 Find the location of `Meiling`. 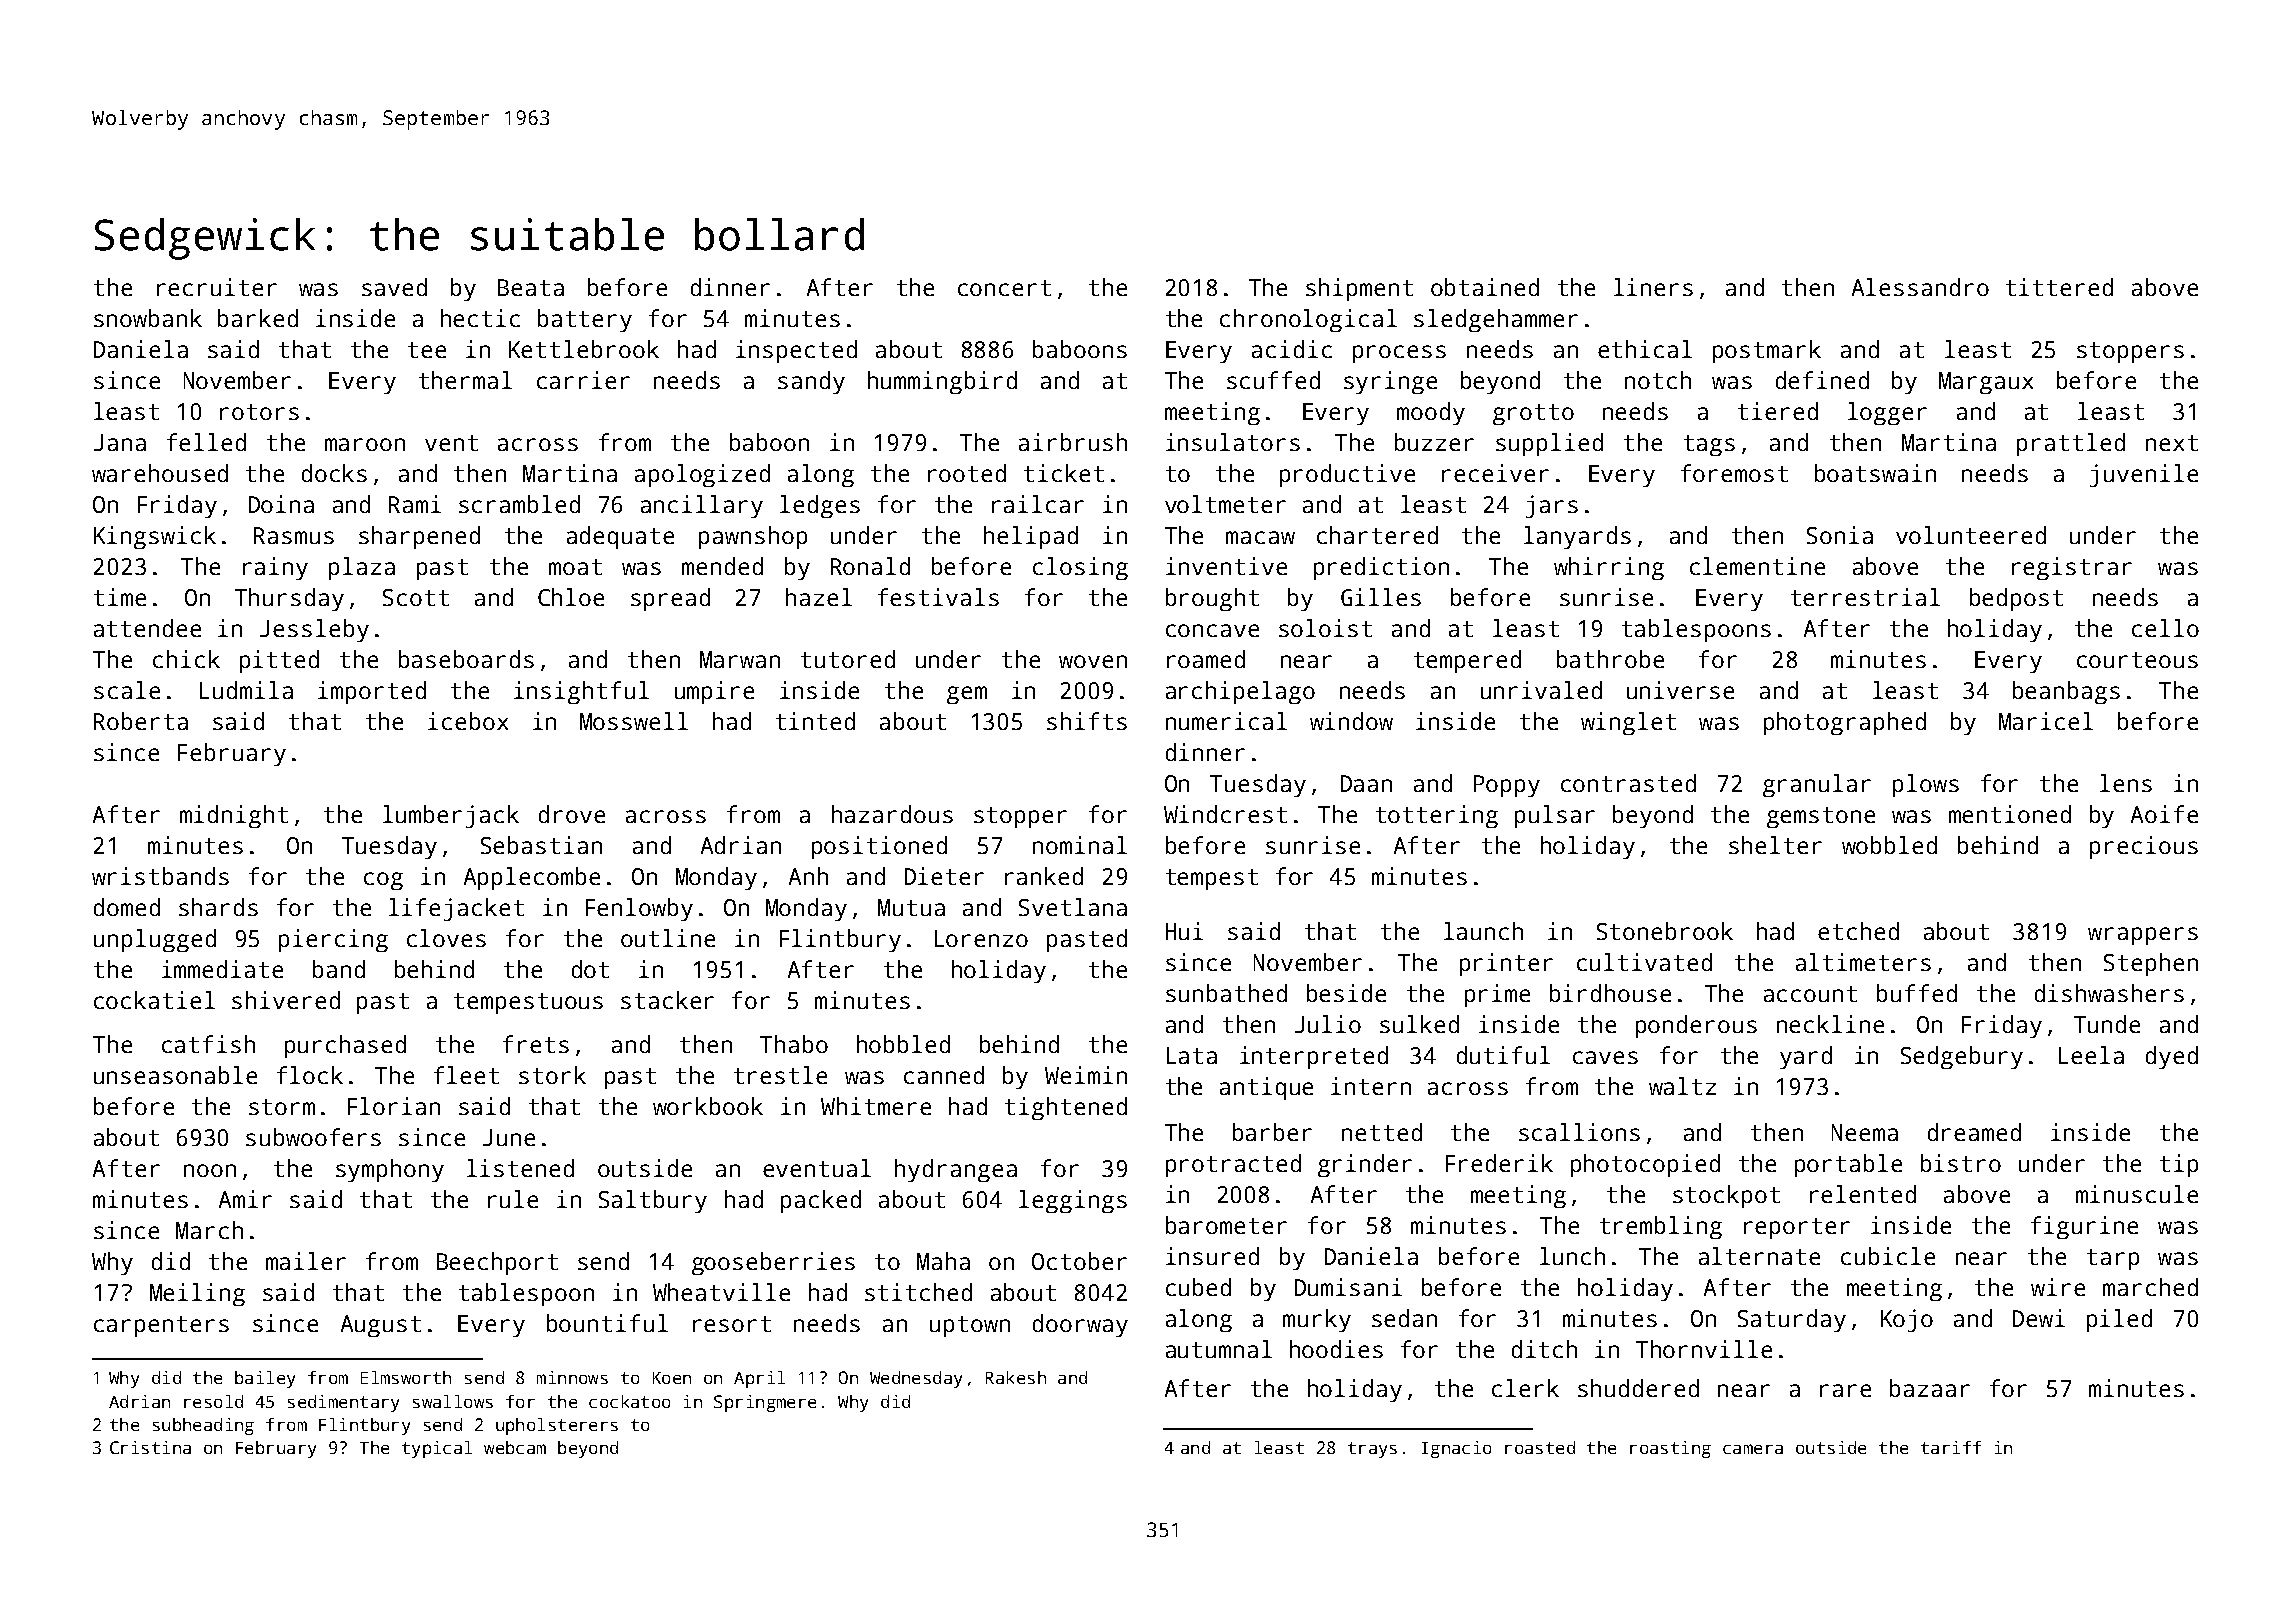

Meiling is located at coordinates (197, 1294).
